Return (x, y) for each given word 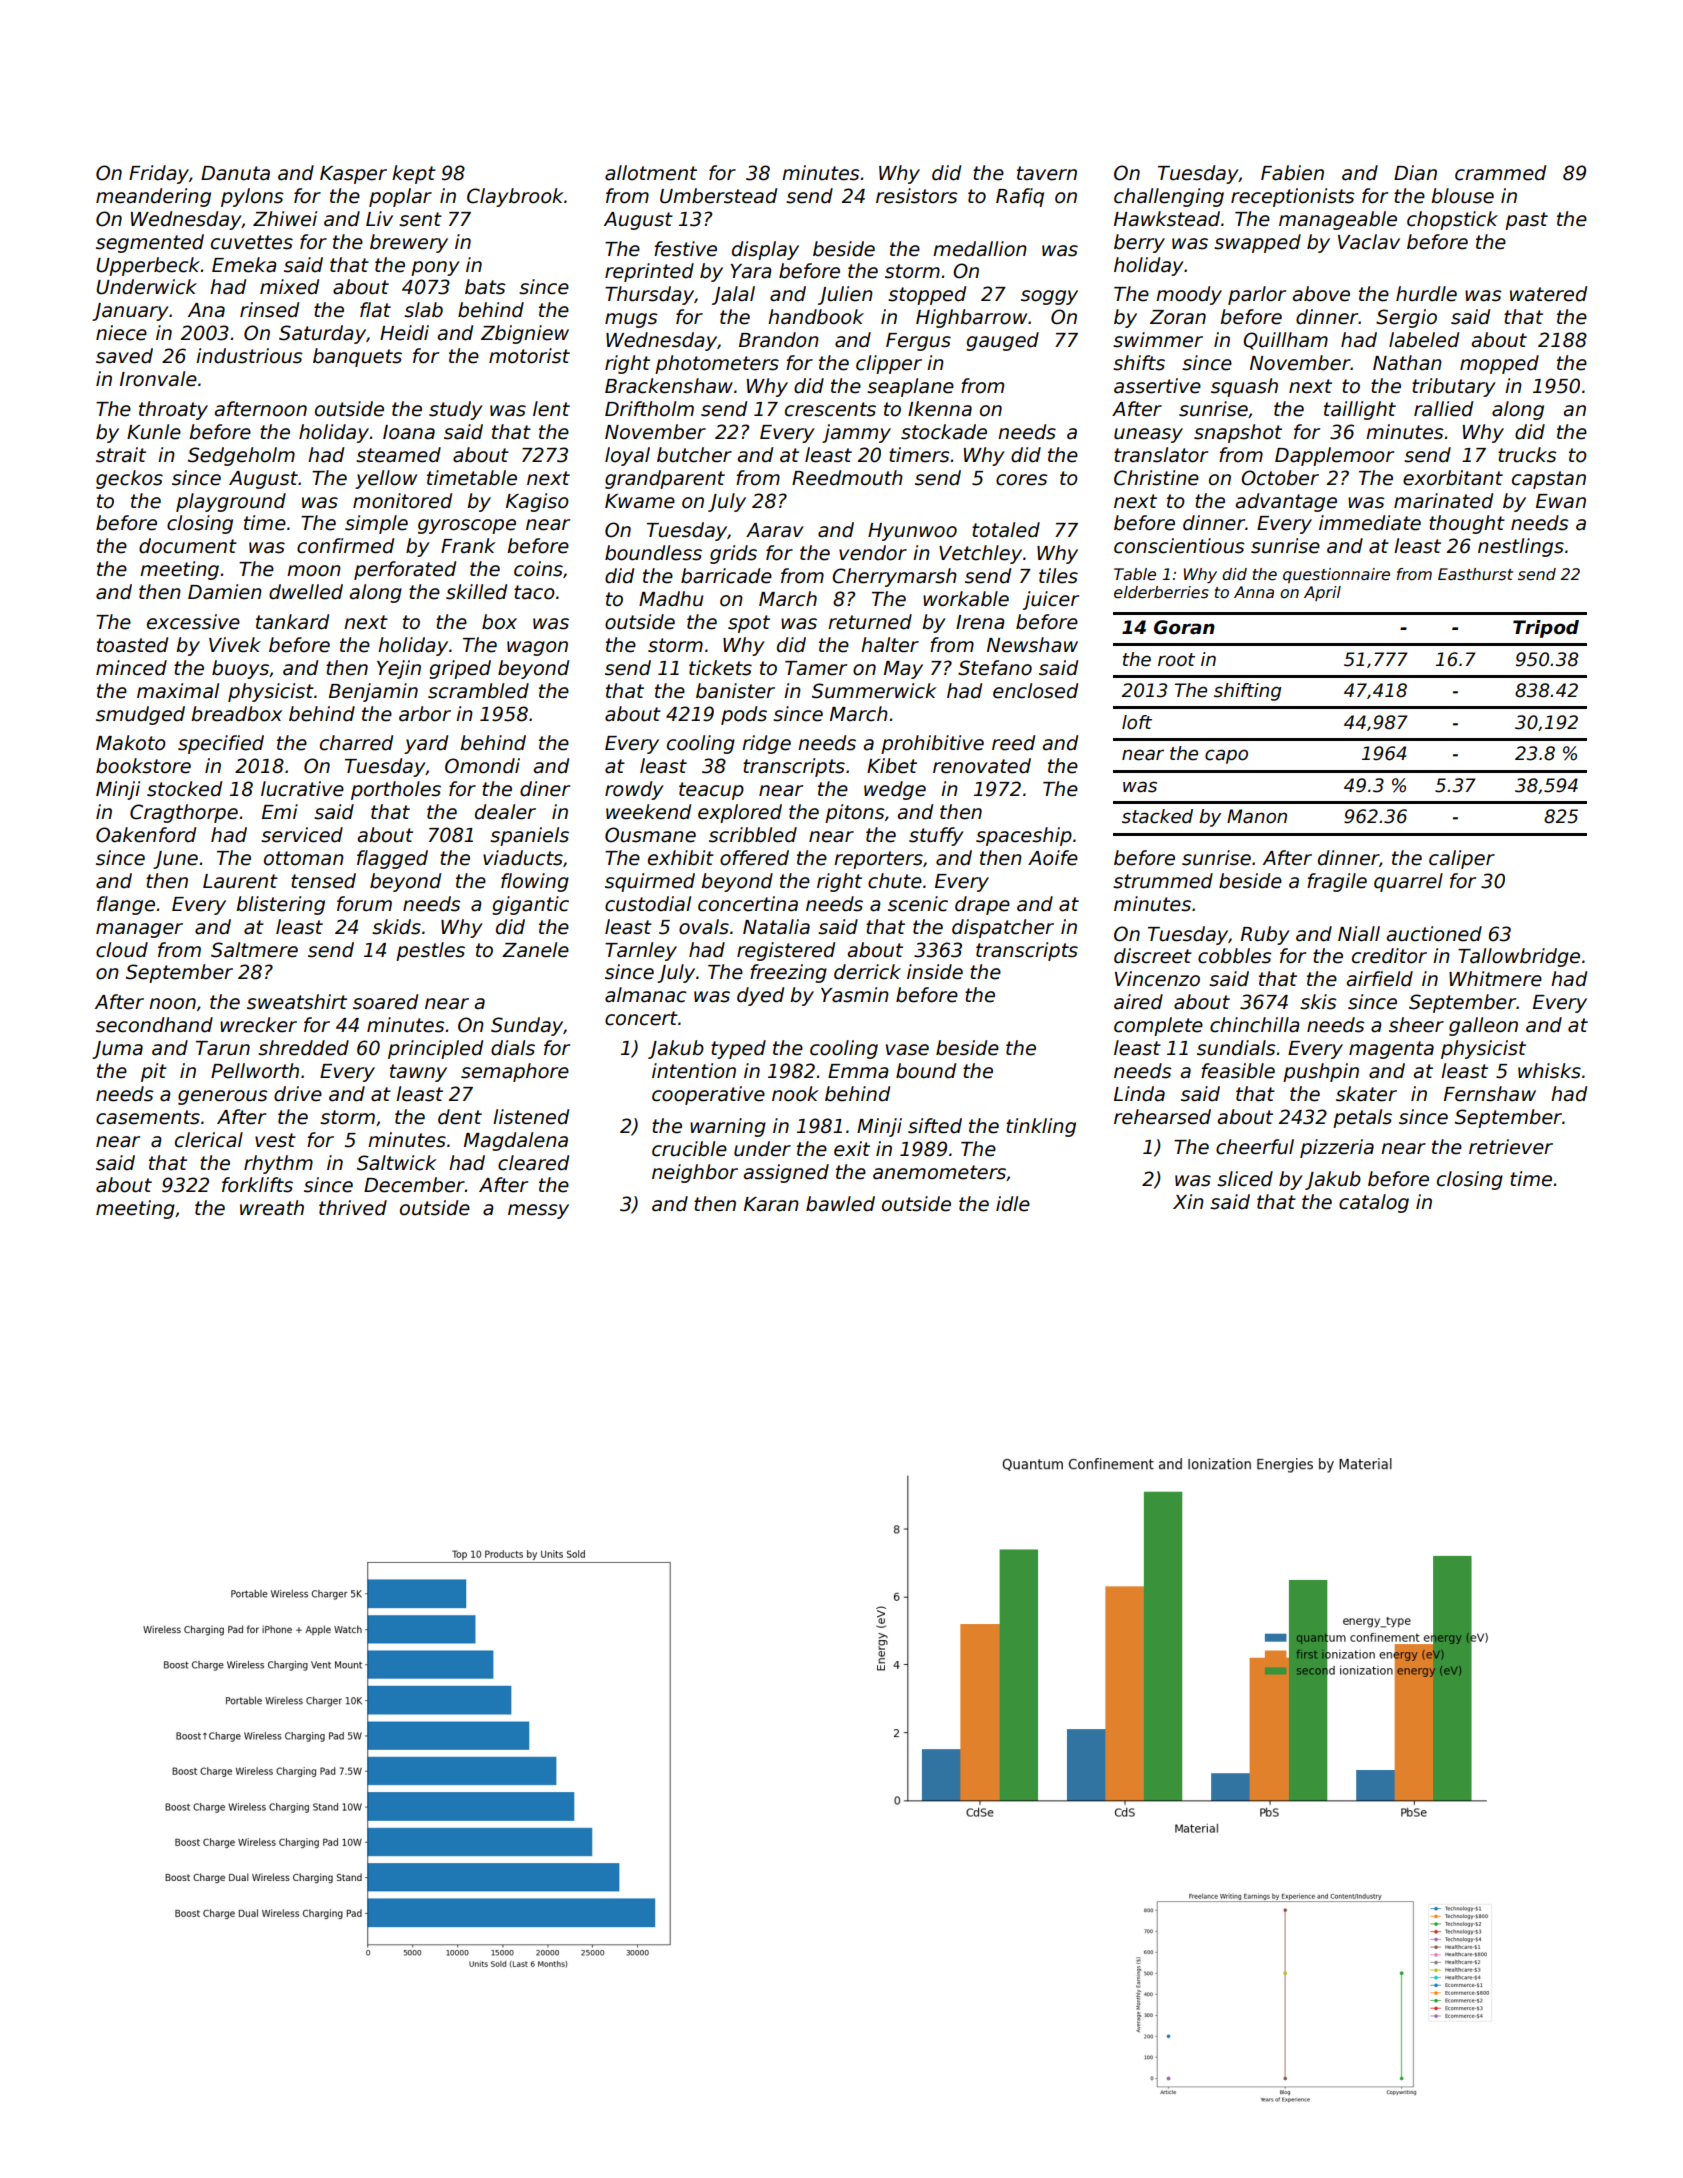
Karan (771, 1204)
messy (538, 1211)
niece (121, 333)
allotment (651, 173)
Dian (1415, 173)
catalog (1374, 1203)
